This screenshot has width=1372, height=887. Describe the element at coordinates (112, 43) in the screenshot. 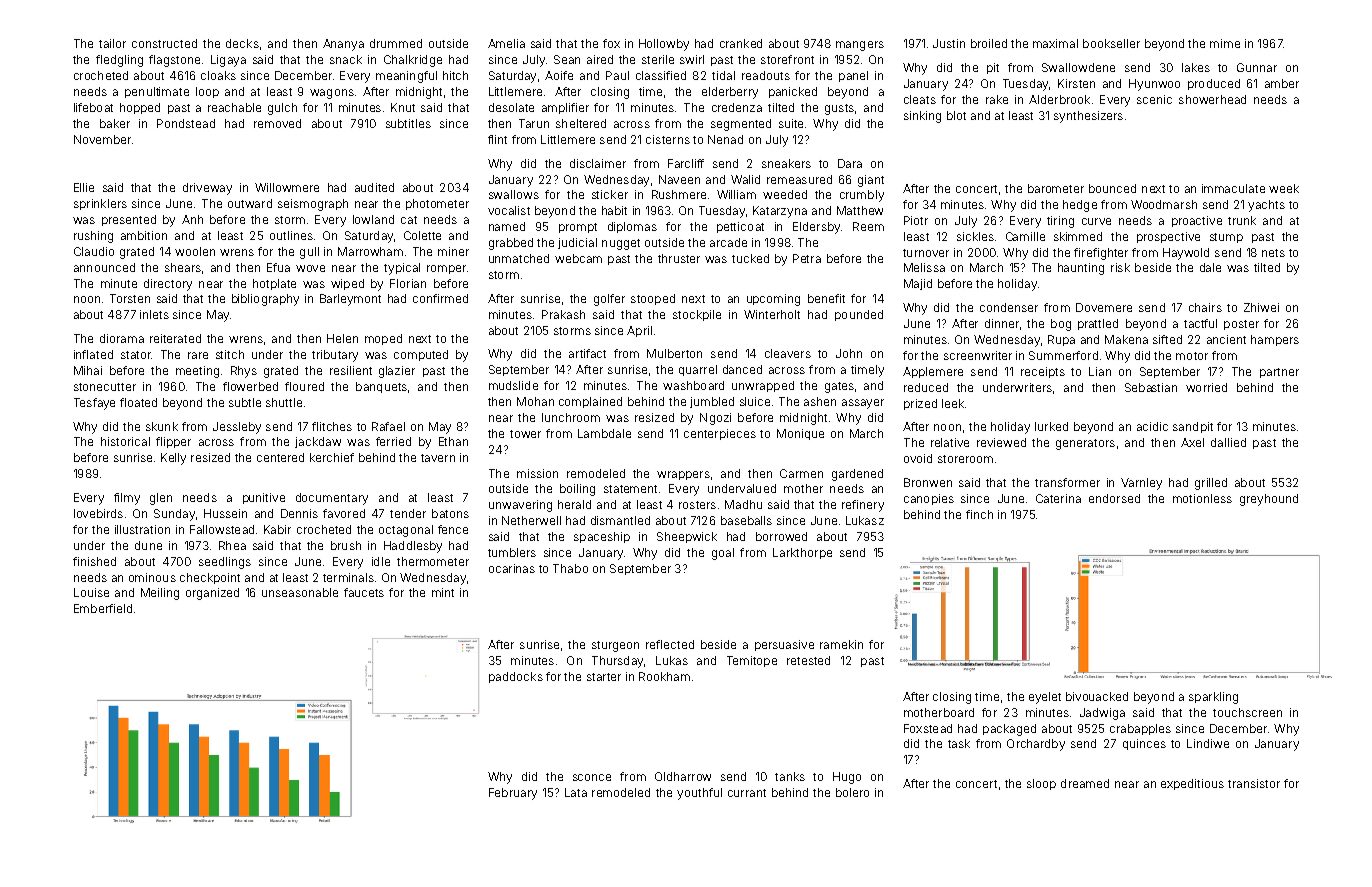

I see `tailor` at that location.
